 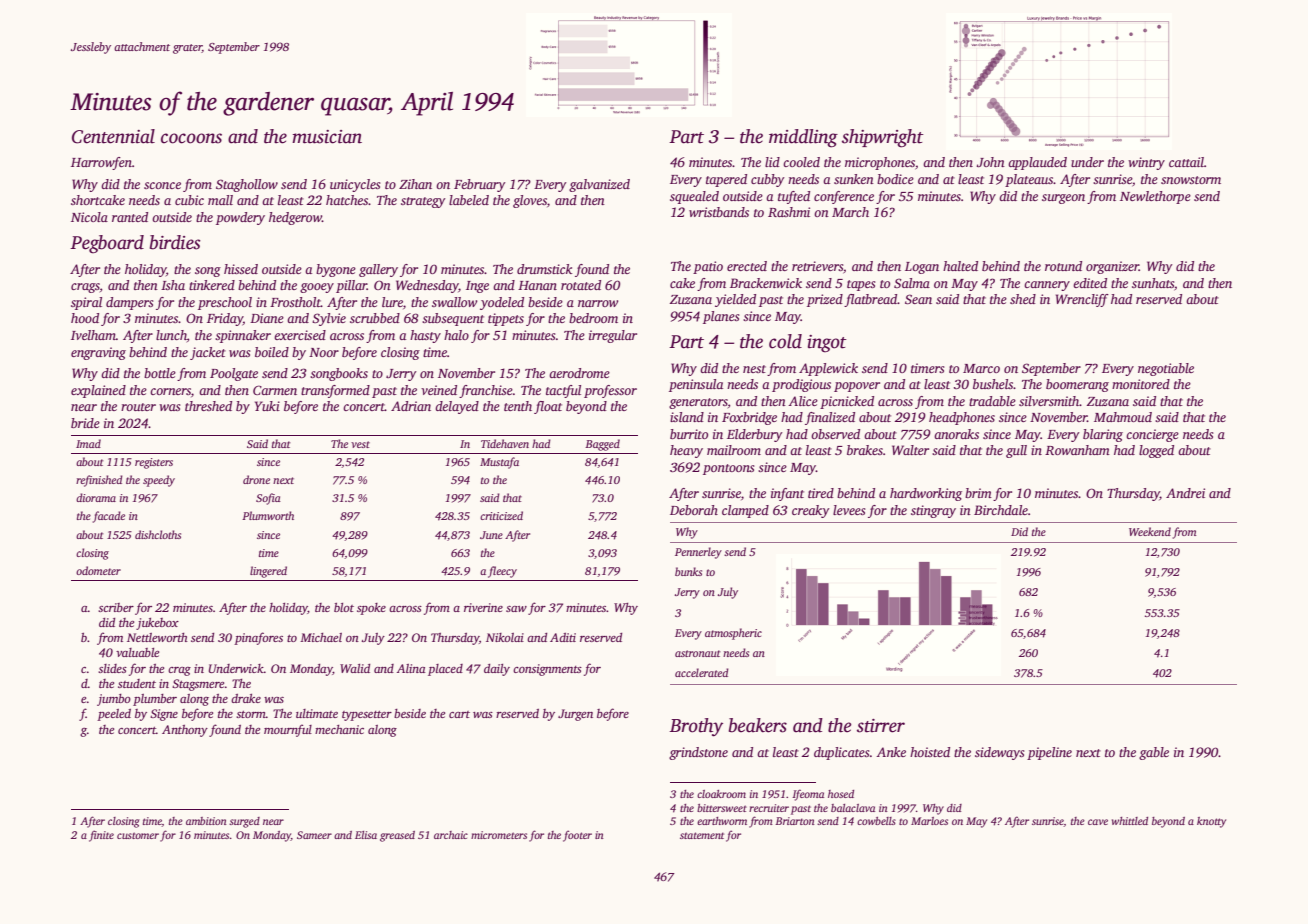 I want to click on micrometers, so click(x=499, y=835).
